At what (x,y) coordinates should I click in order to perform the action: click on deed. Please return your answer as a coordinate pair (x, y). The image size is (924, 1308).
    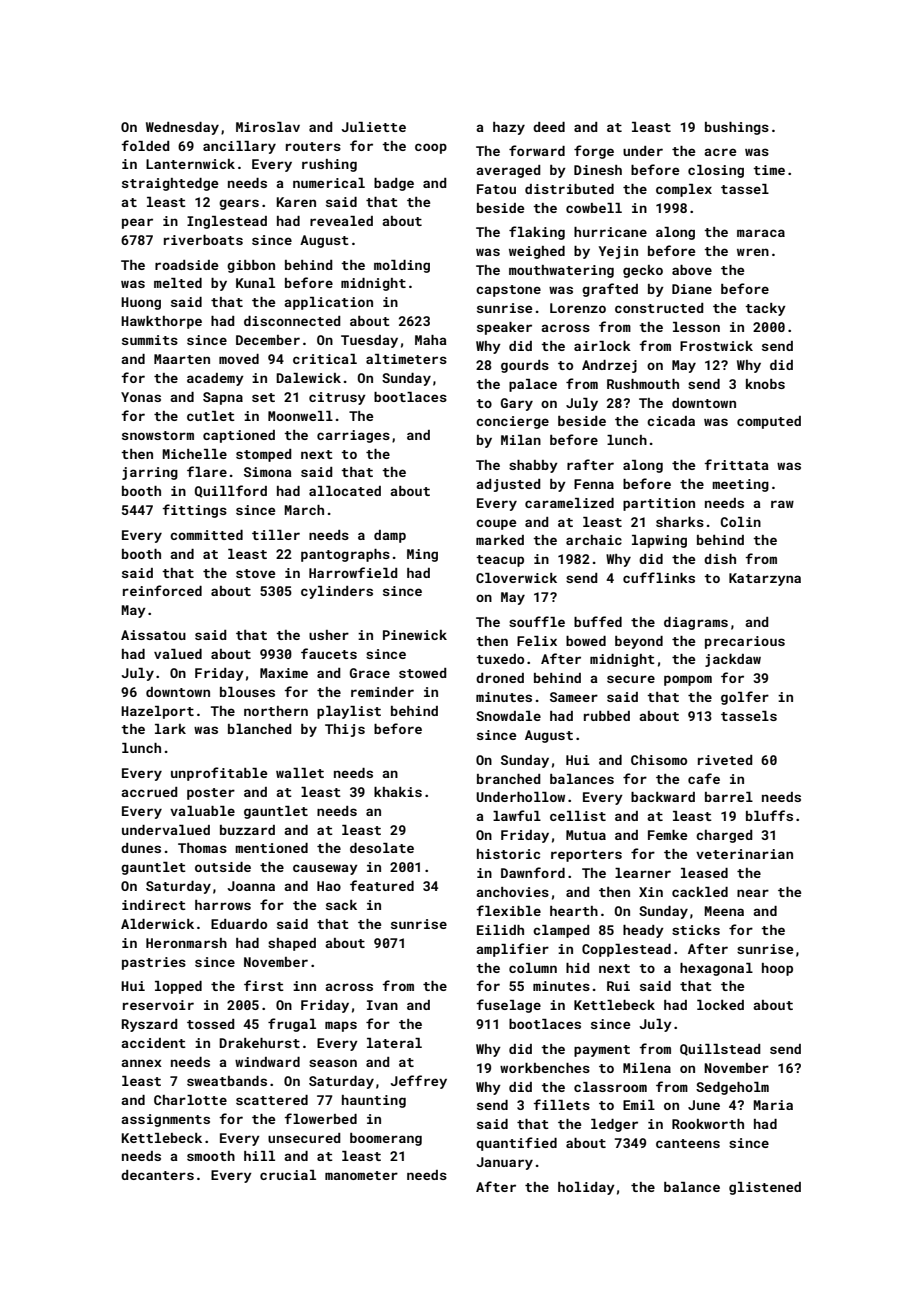
    Looking at the image, I should click on (549, 127).
